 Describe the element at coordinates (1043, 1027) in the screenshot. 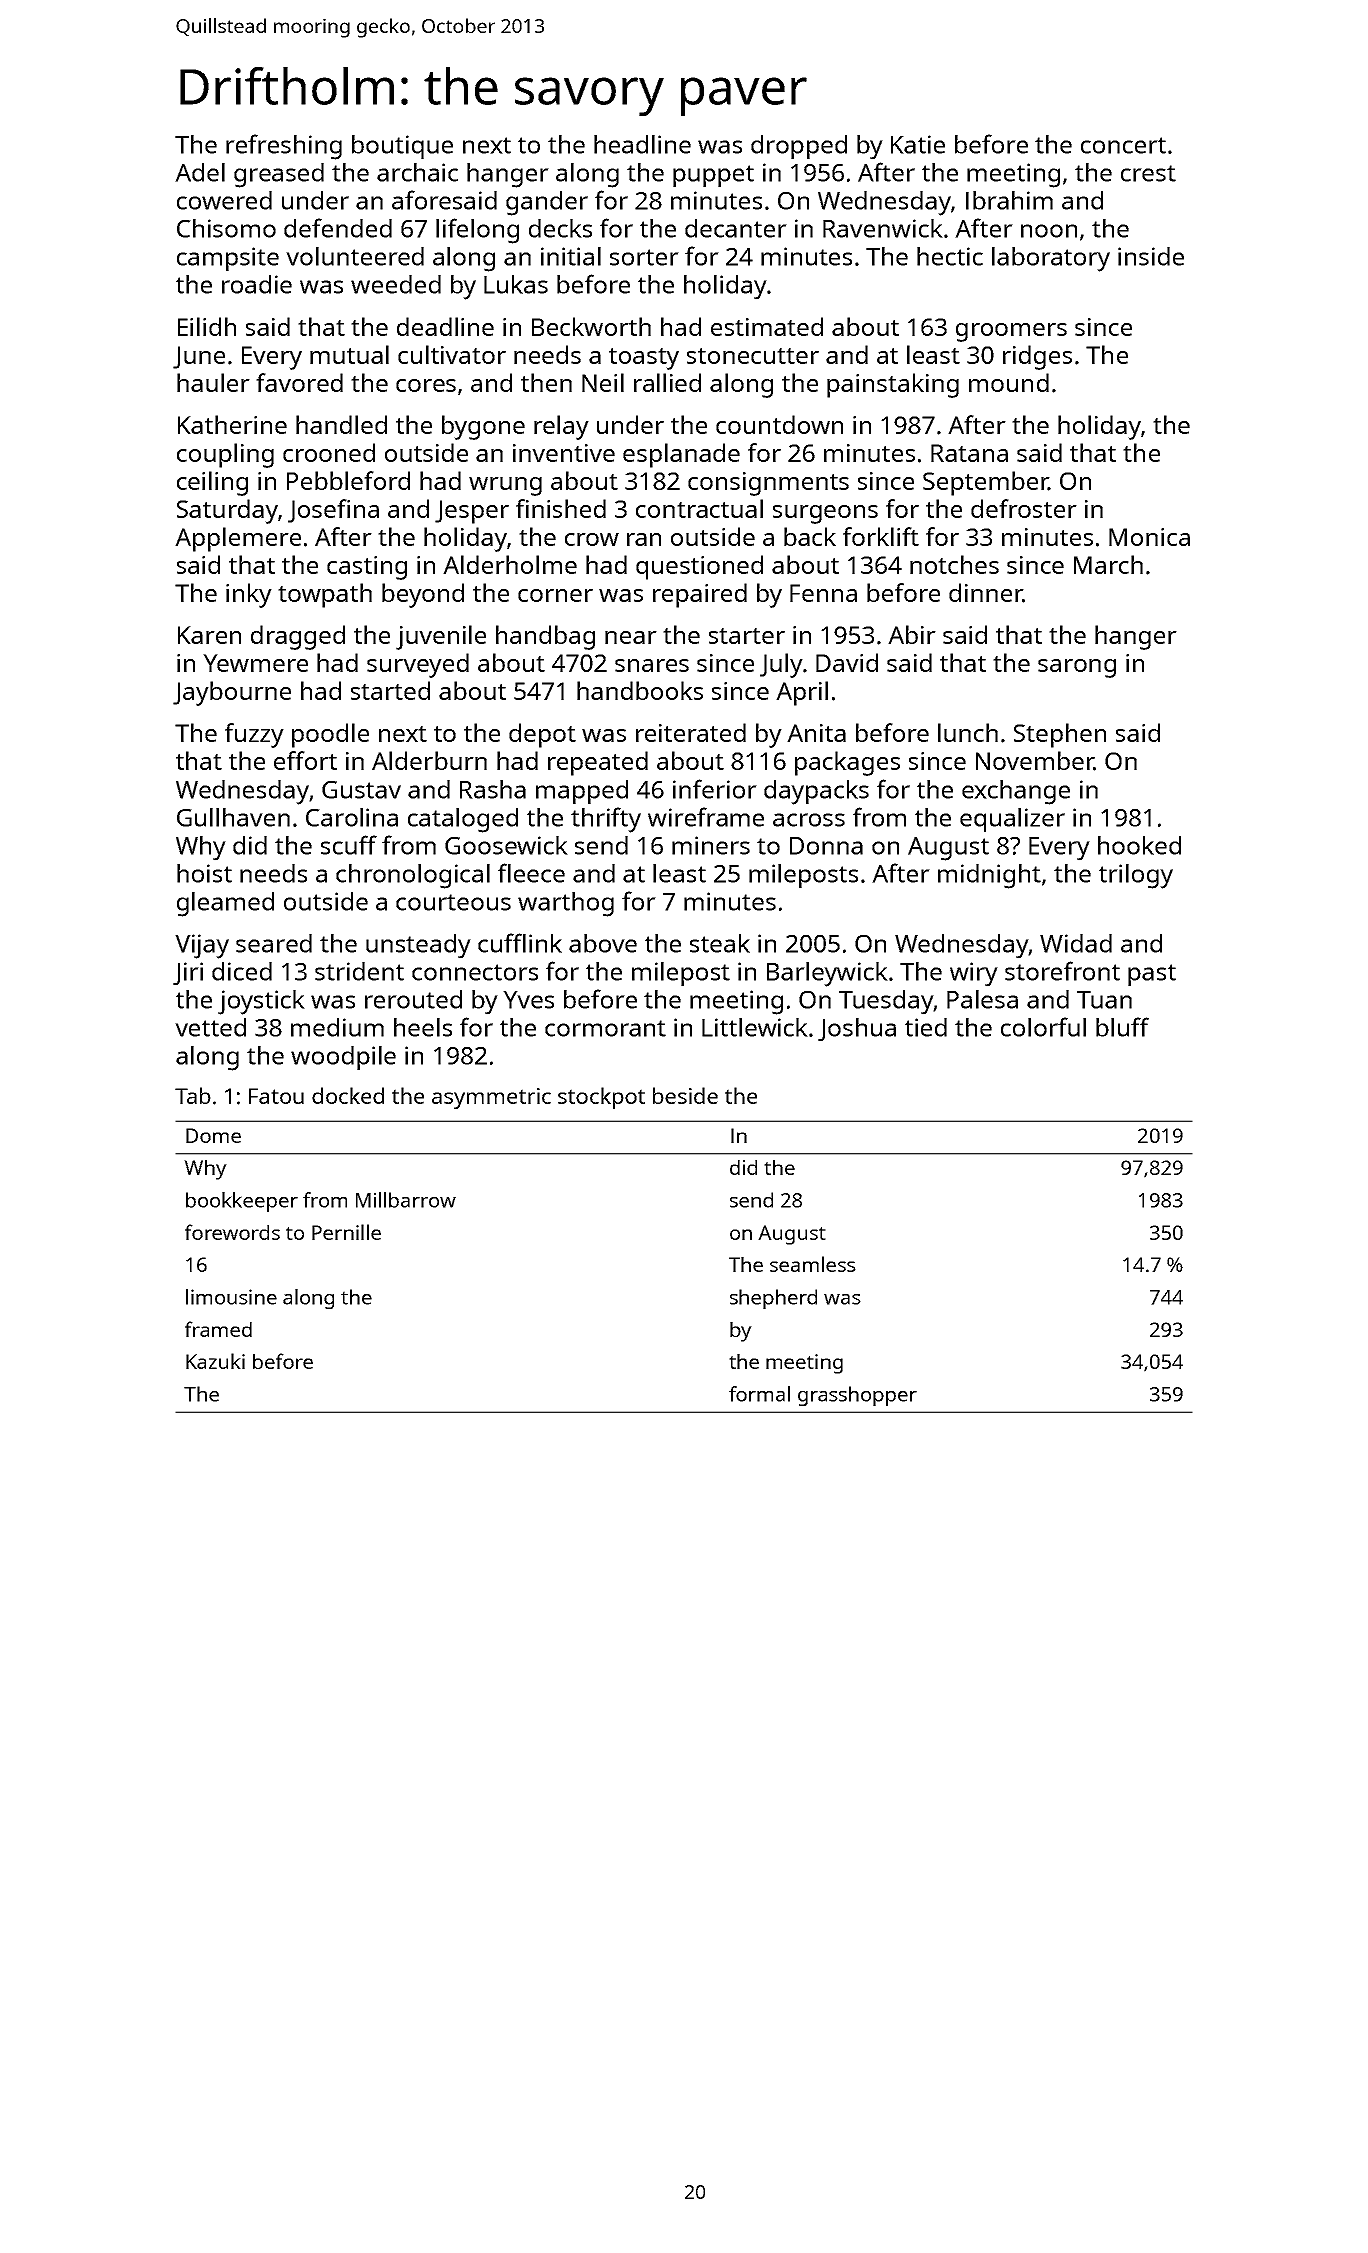

I see `colorful` at that location.
